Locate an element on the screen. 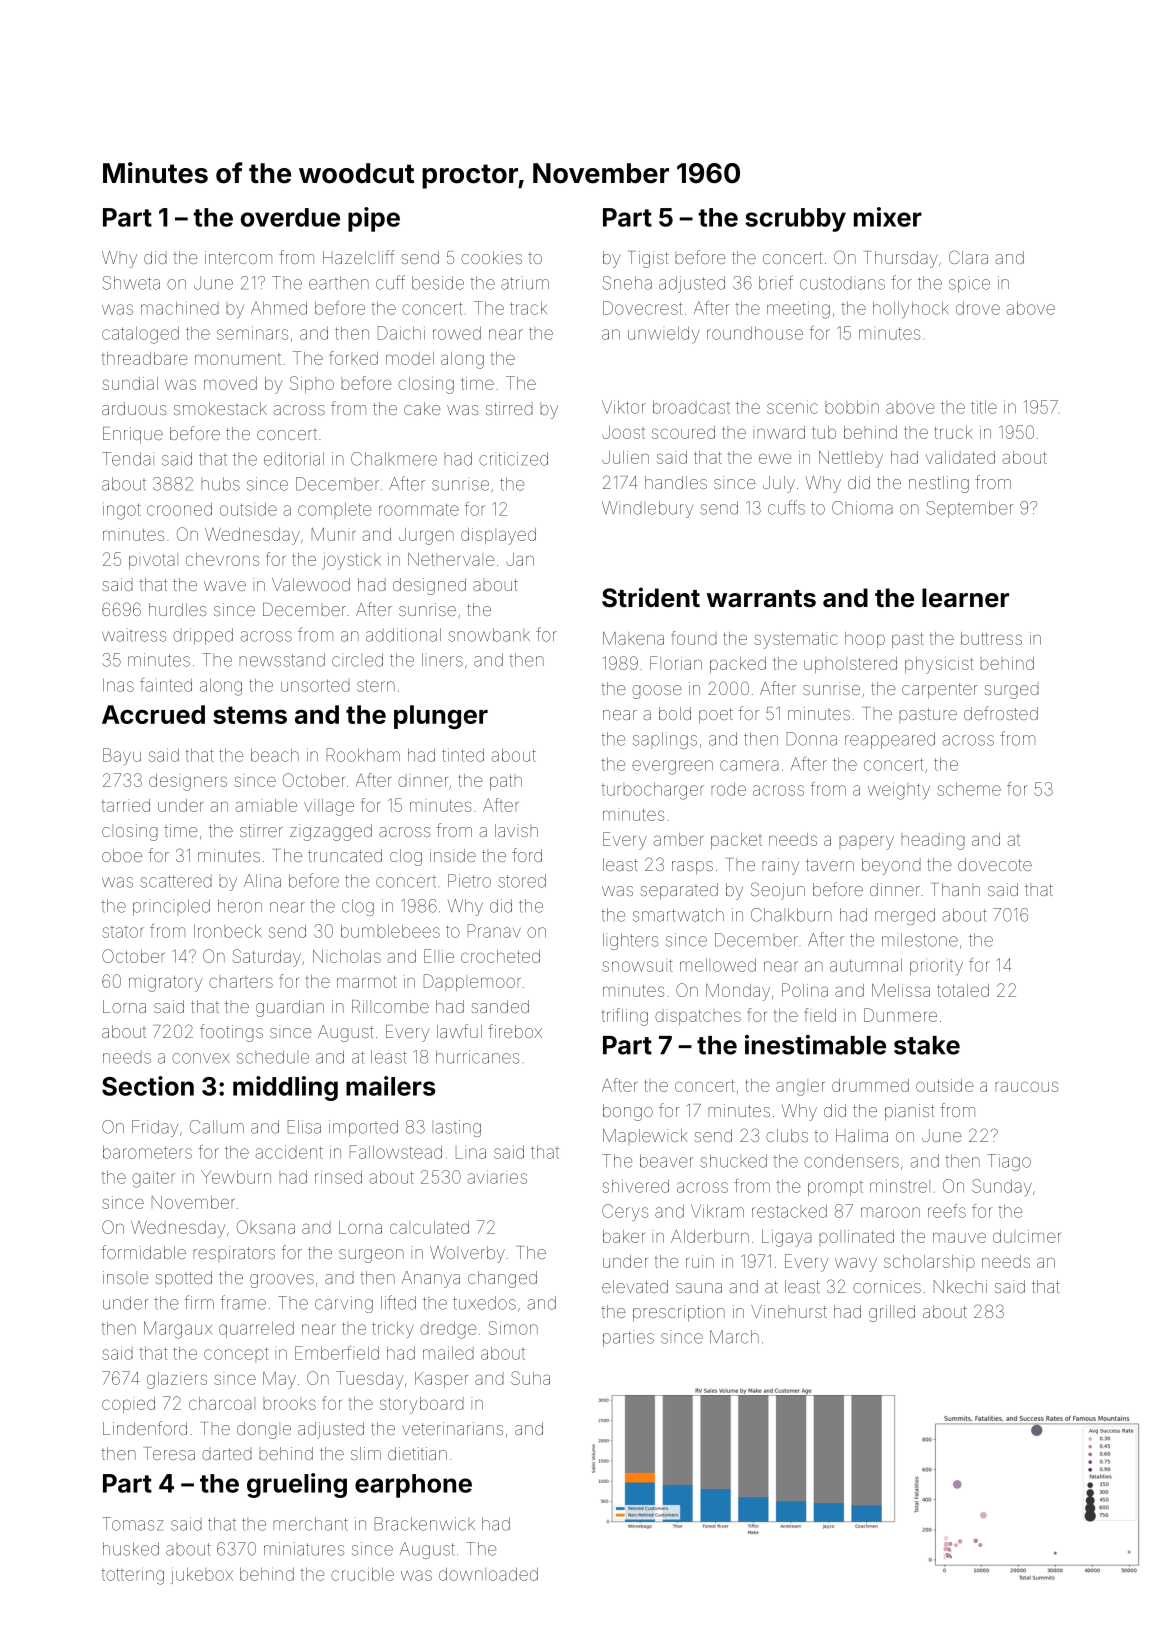 The width and height of the screenshot is (1164, 1646). raucous is located at coordinates (1026, 1087).
